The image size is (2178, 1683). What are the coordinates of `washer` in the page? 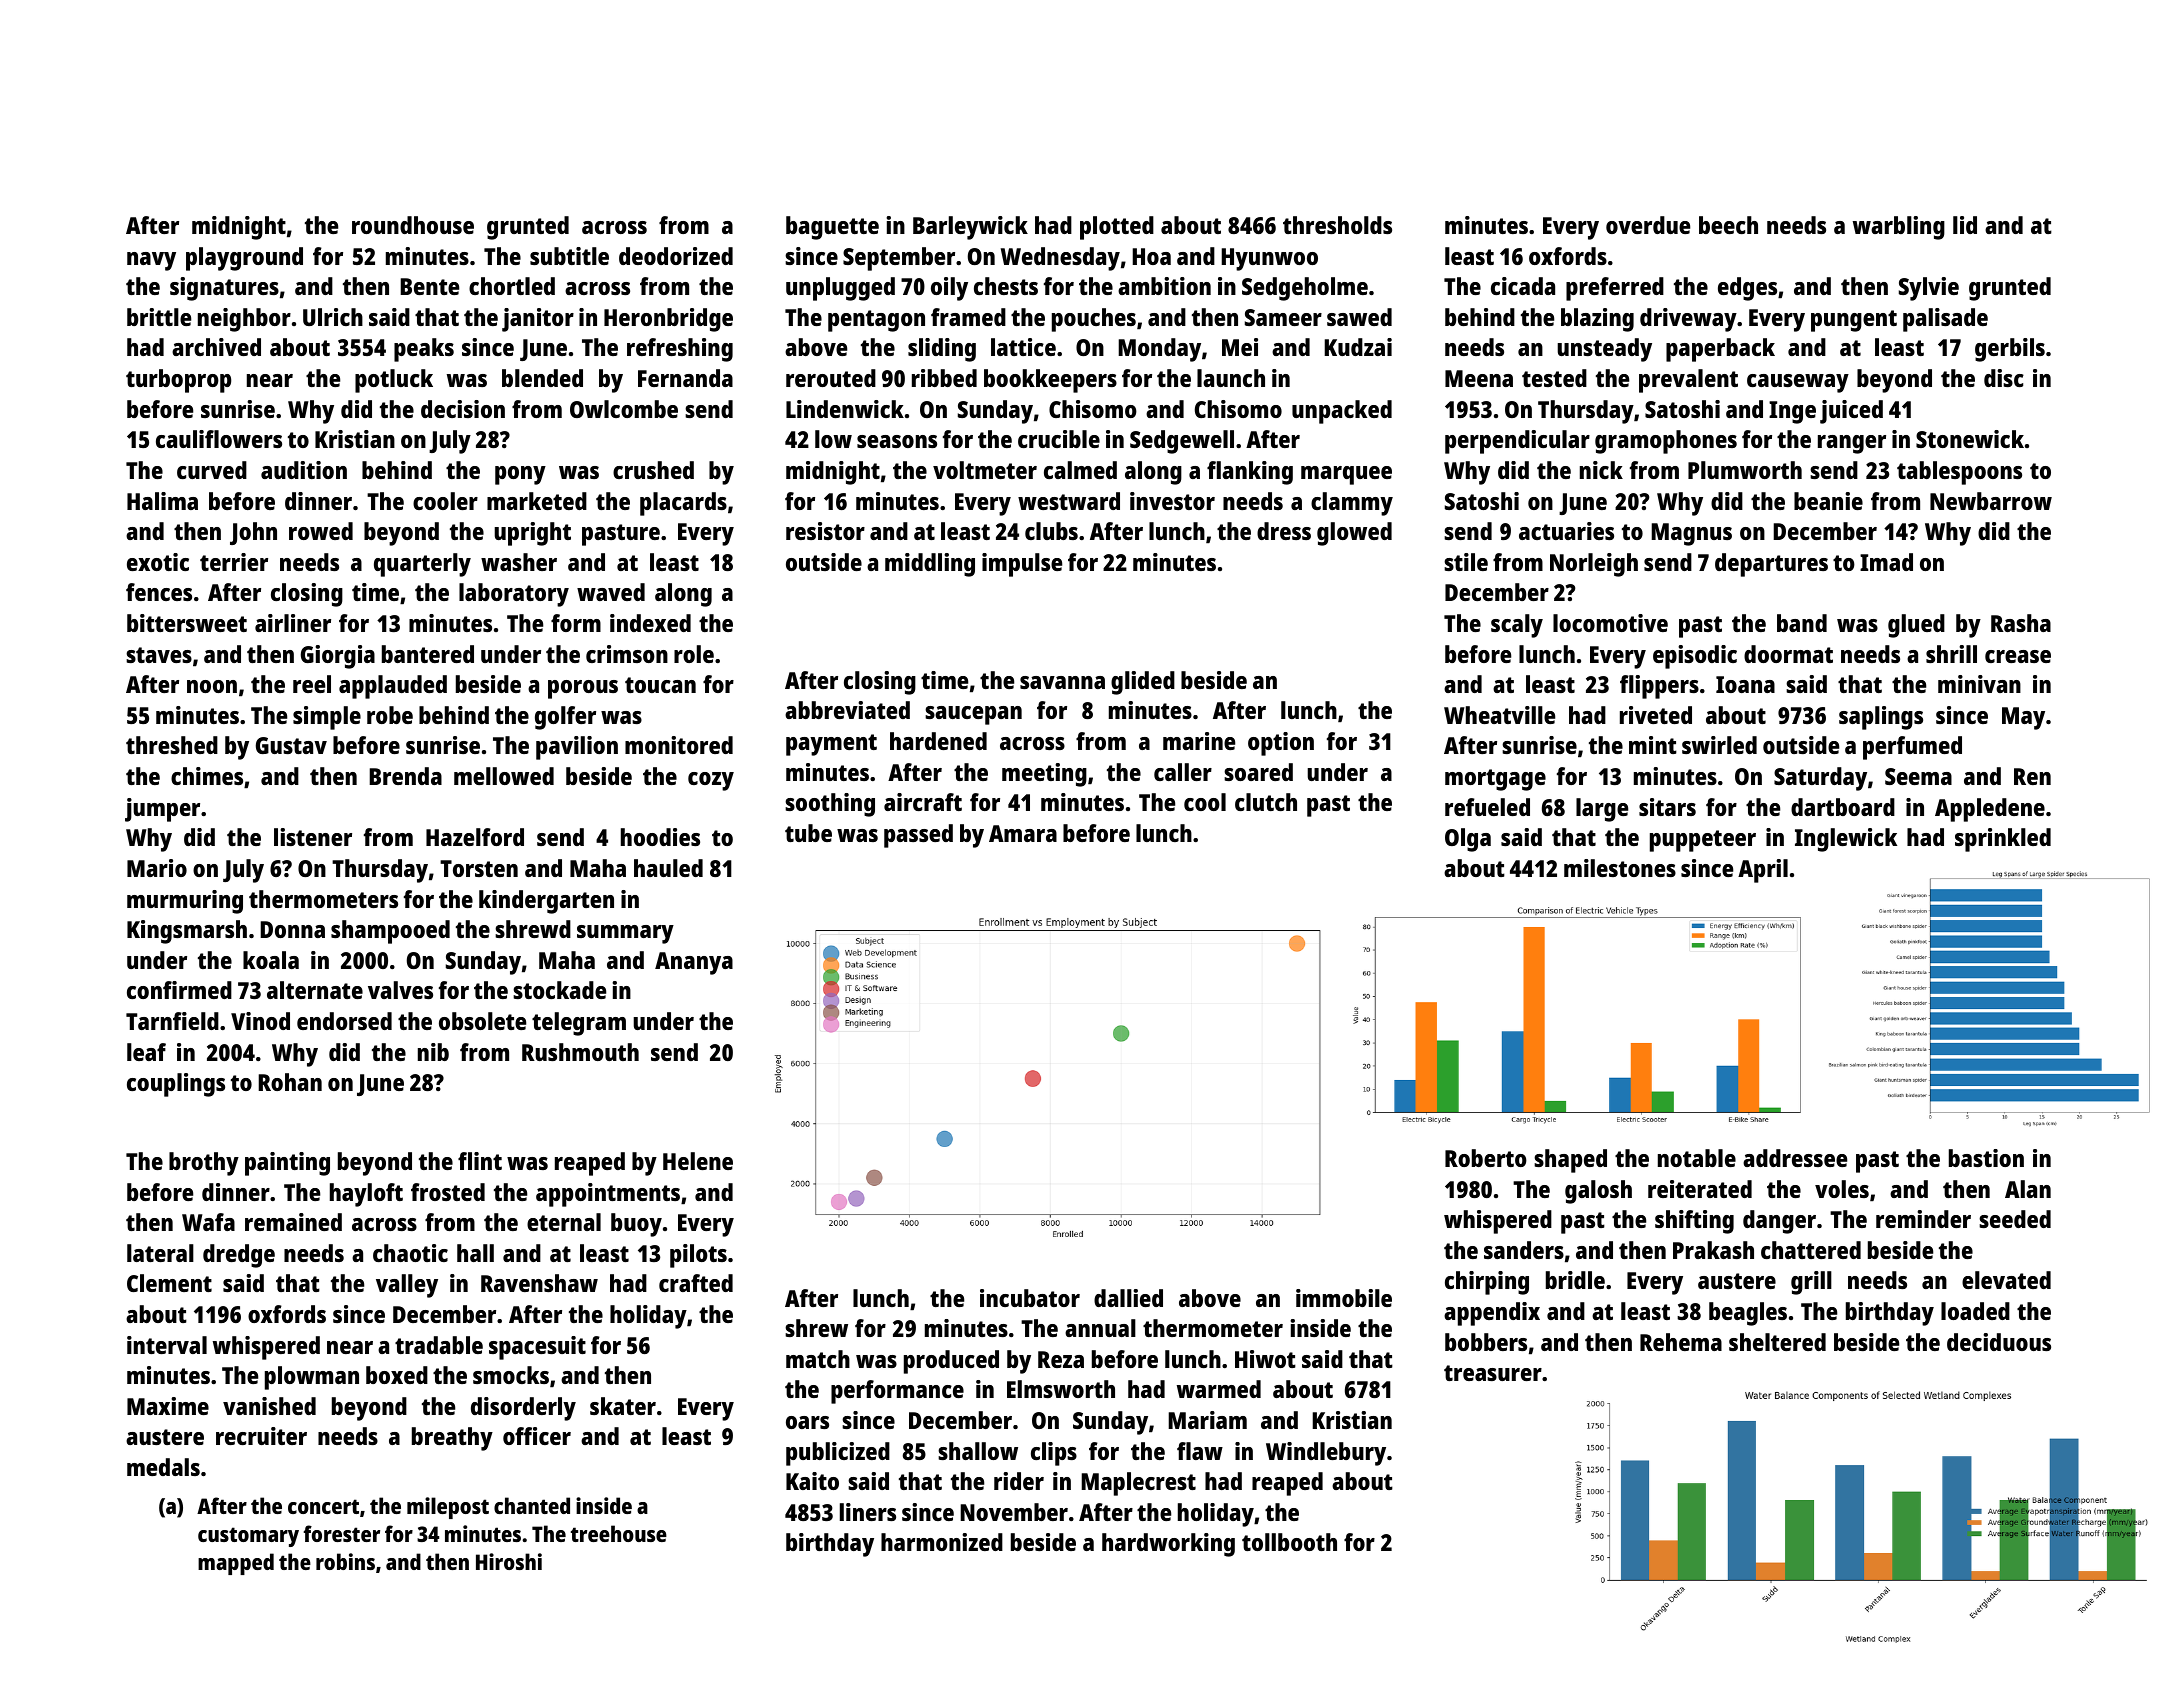 It's located at (519, 562).
